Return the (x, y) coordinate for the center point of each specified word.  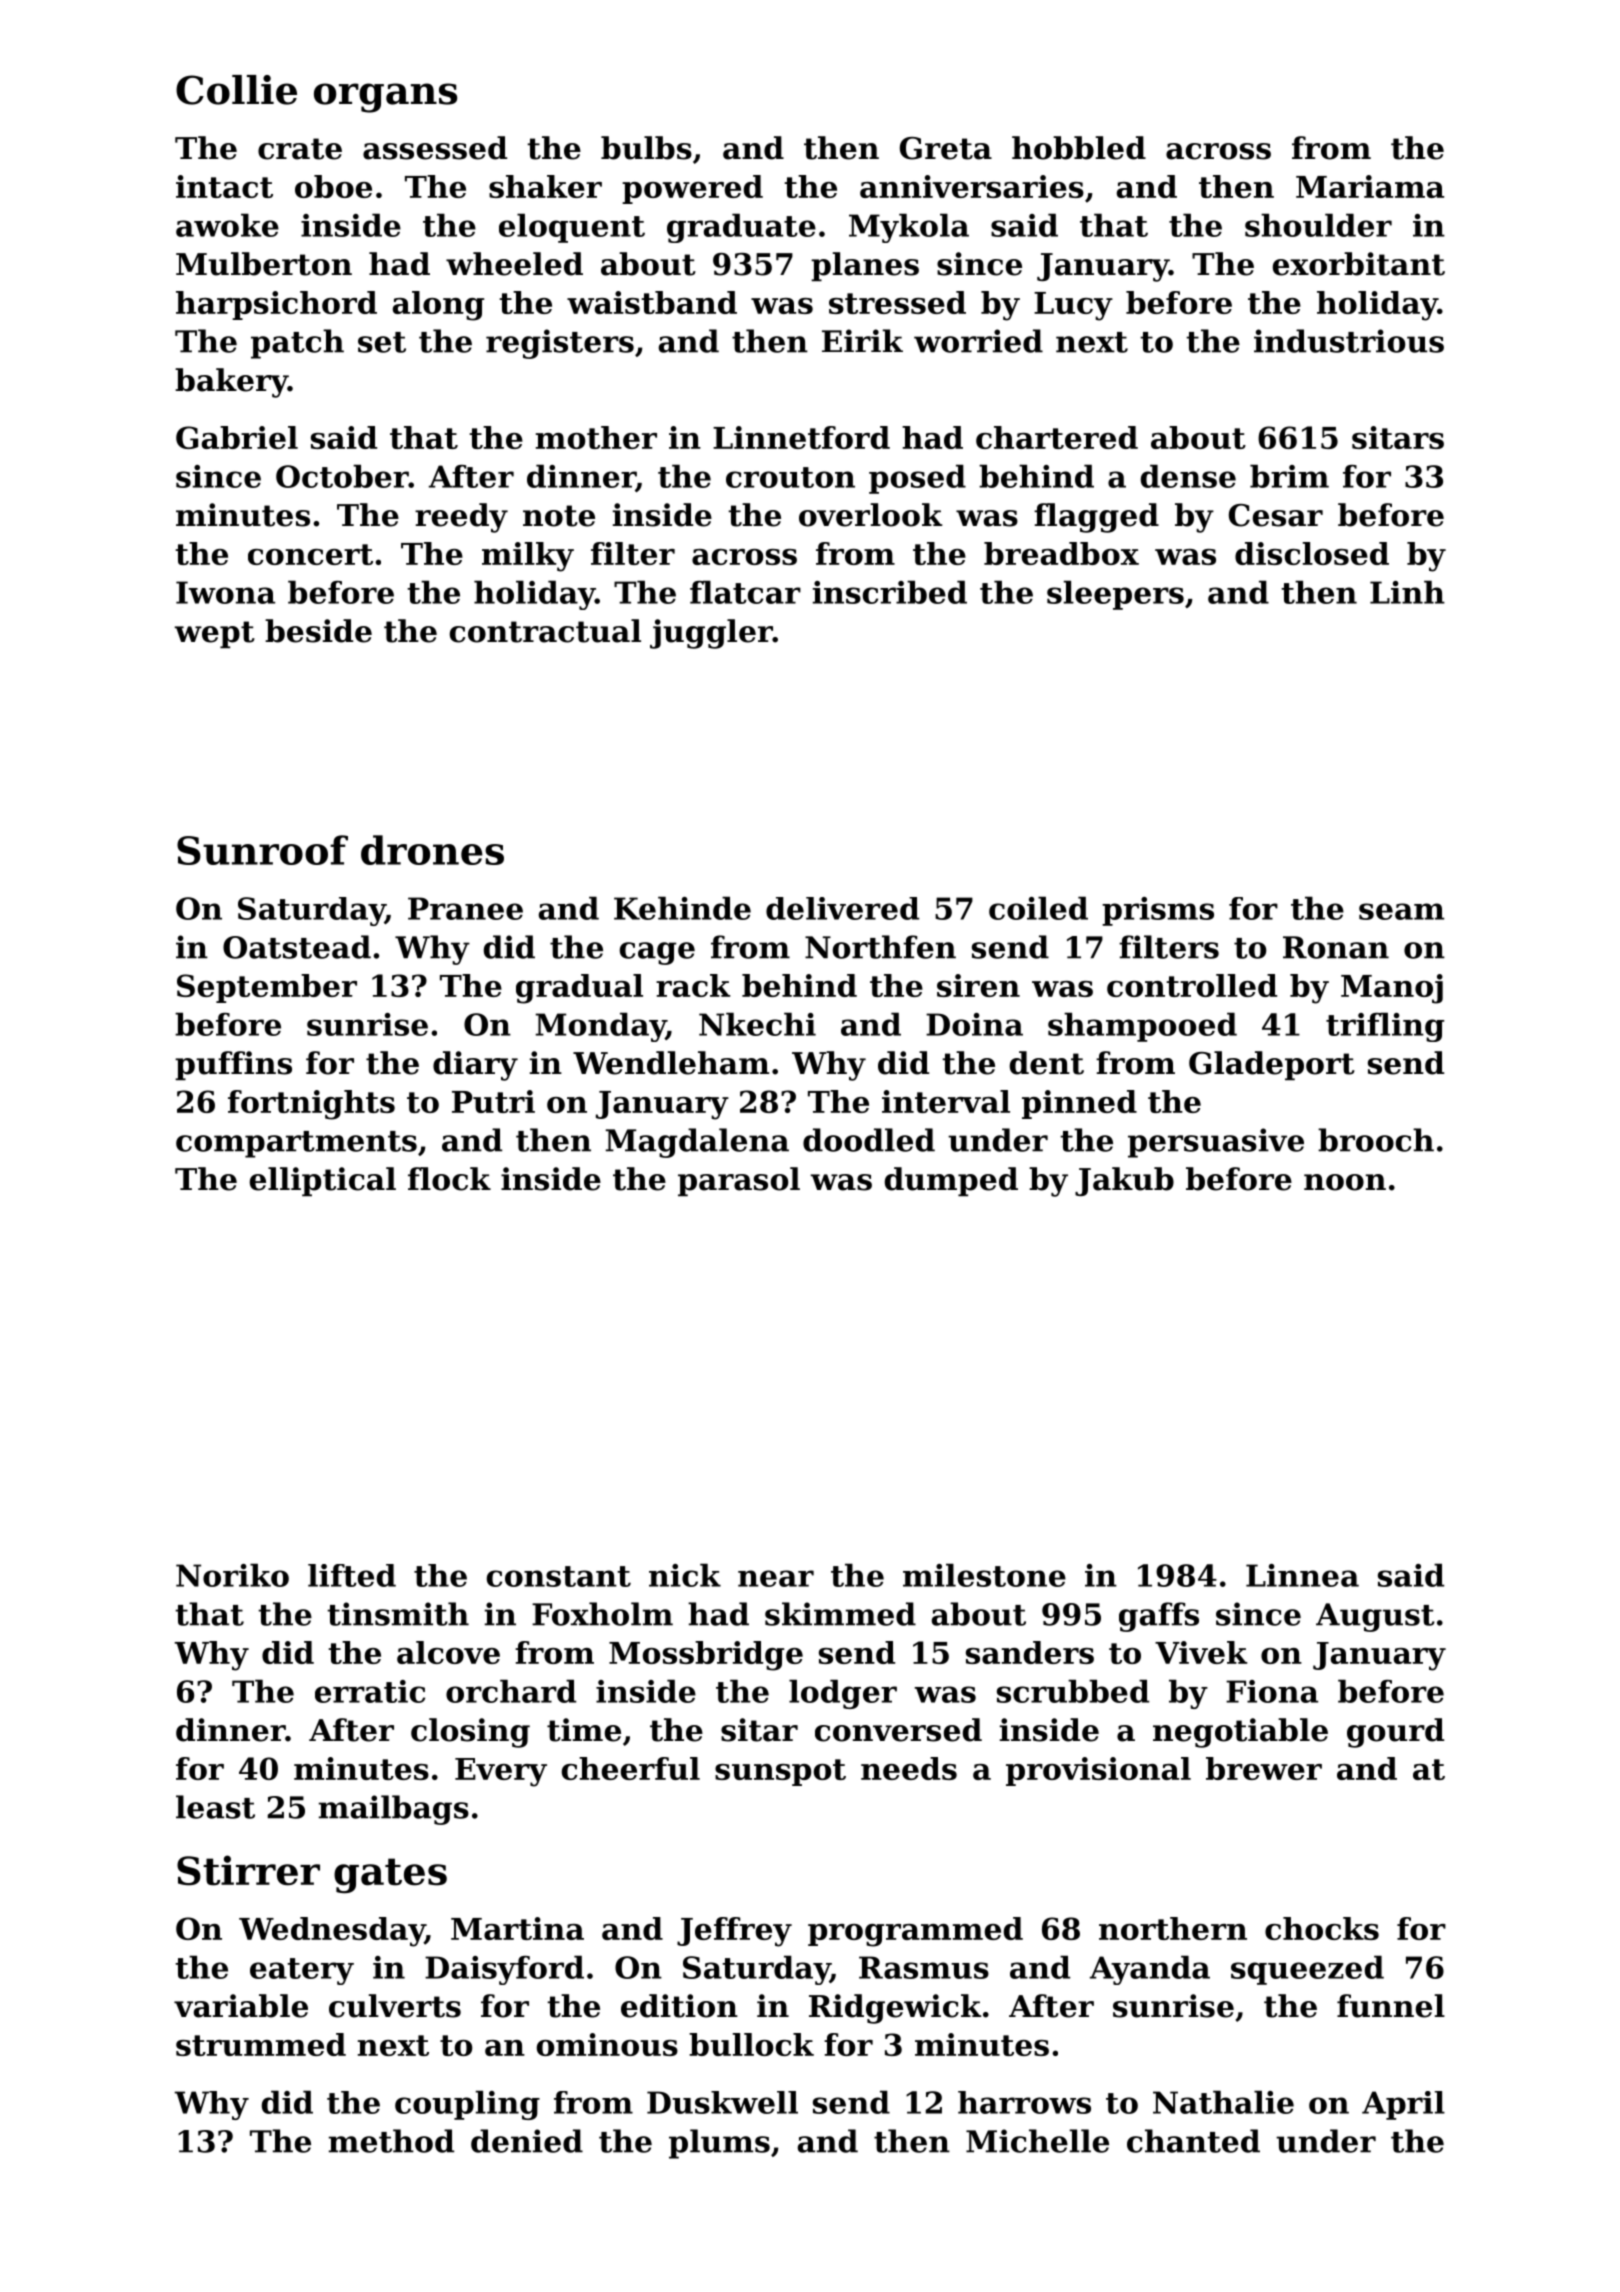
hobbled (1079, 148)
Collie (236, 90)
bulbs (646, 148)
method (391, 2141)
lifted (352, 1575)
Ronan (1336, 947)
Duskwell (722, 2102)
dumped (951, 1181)
